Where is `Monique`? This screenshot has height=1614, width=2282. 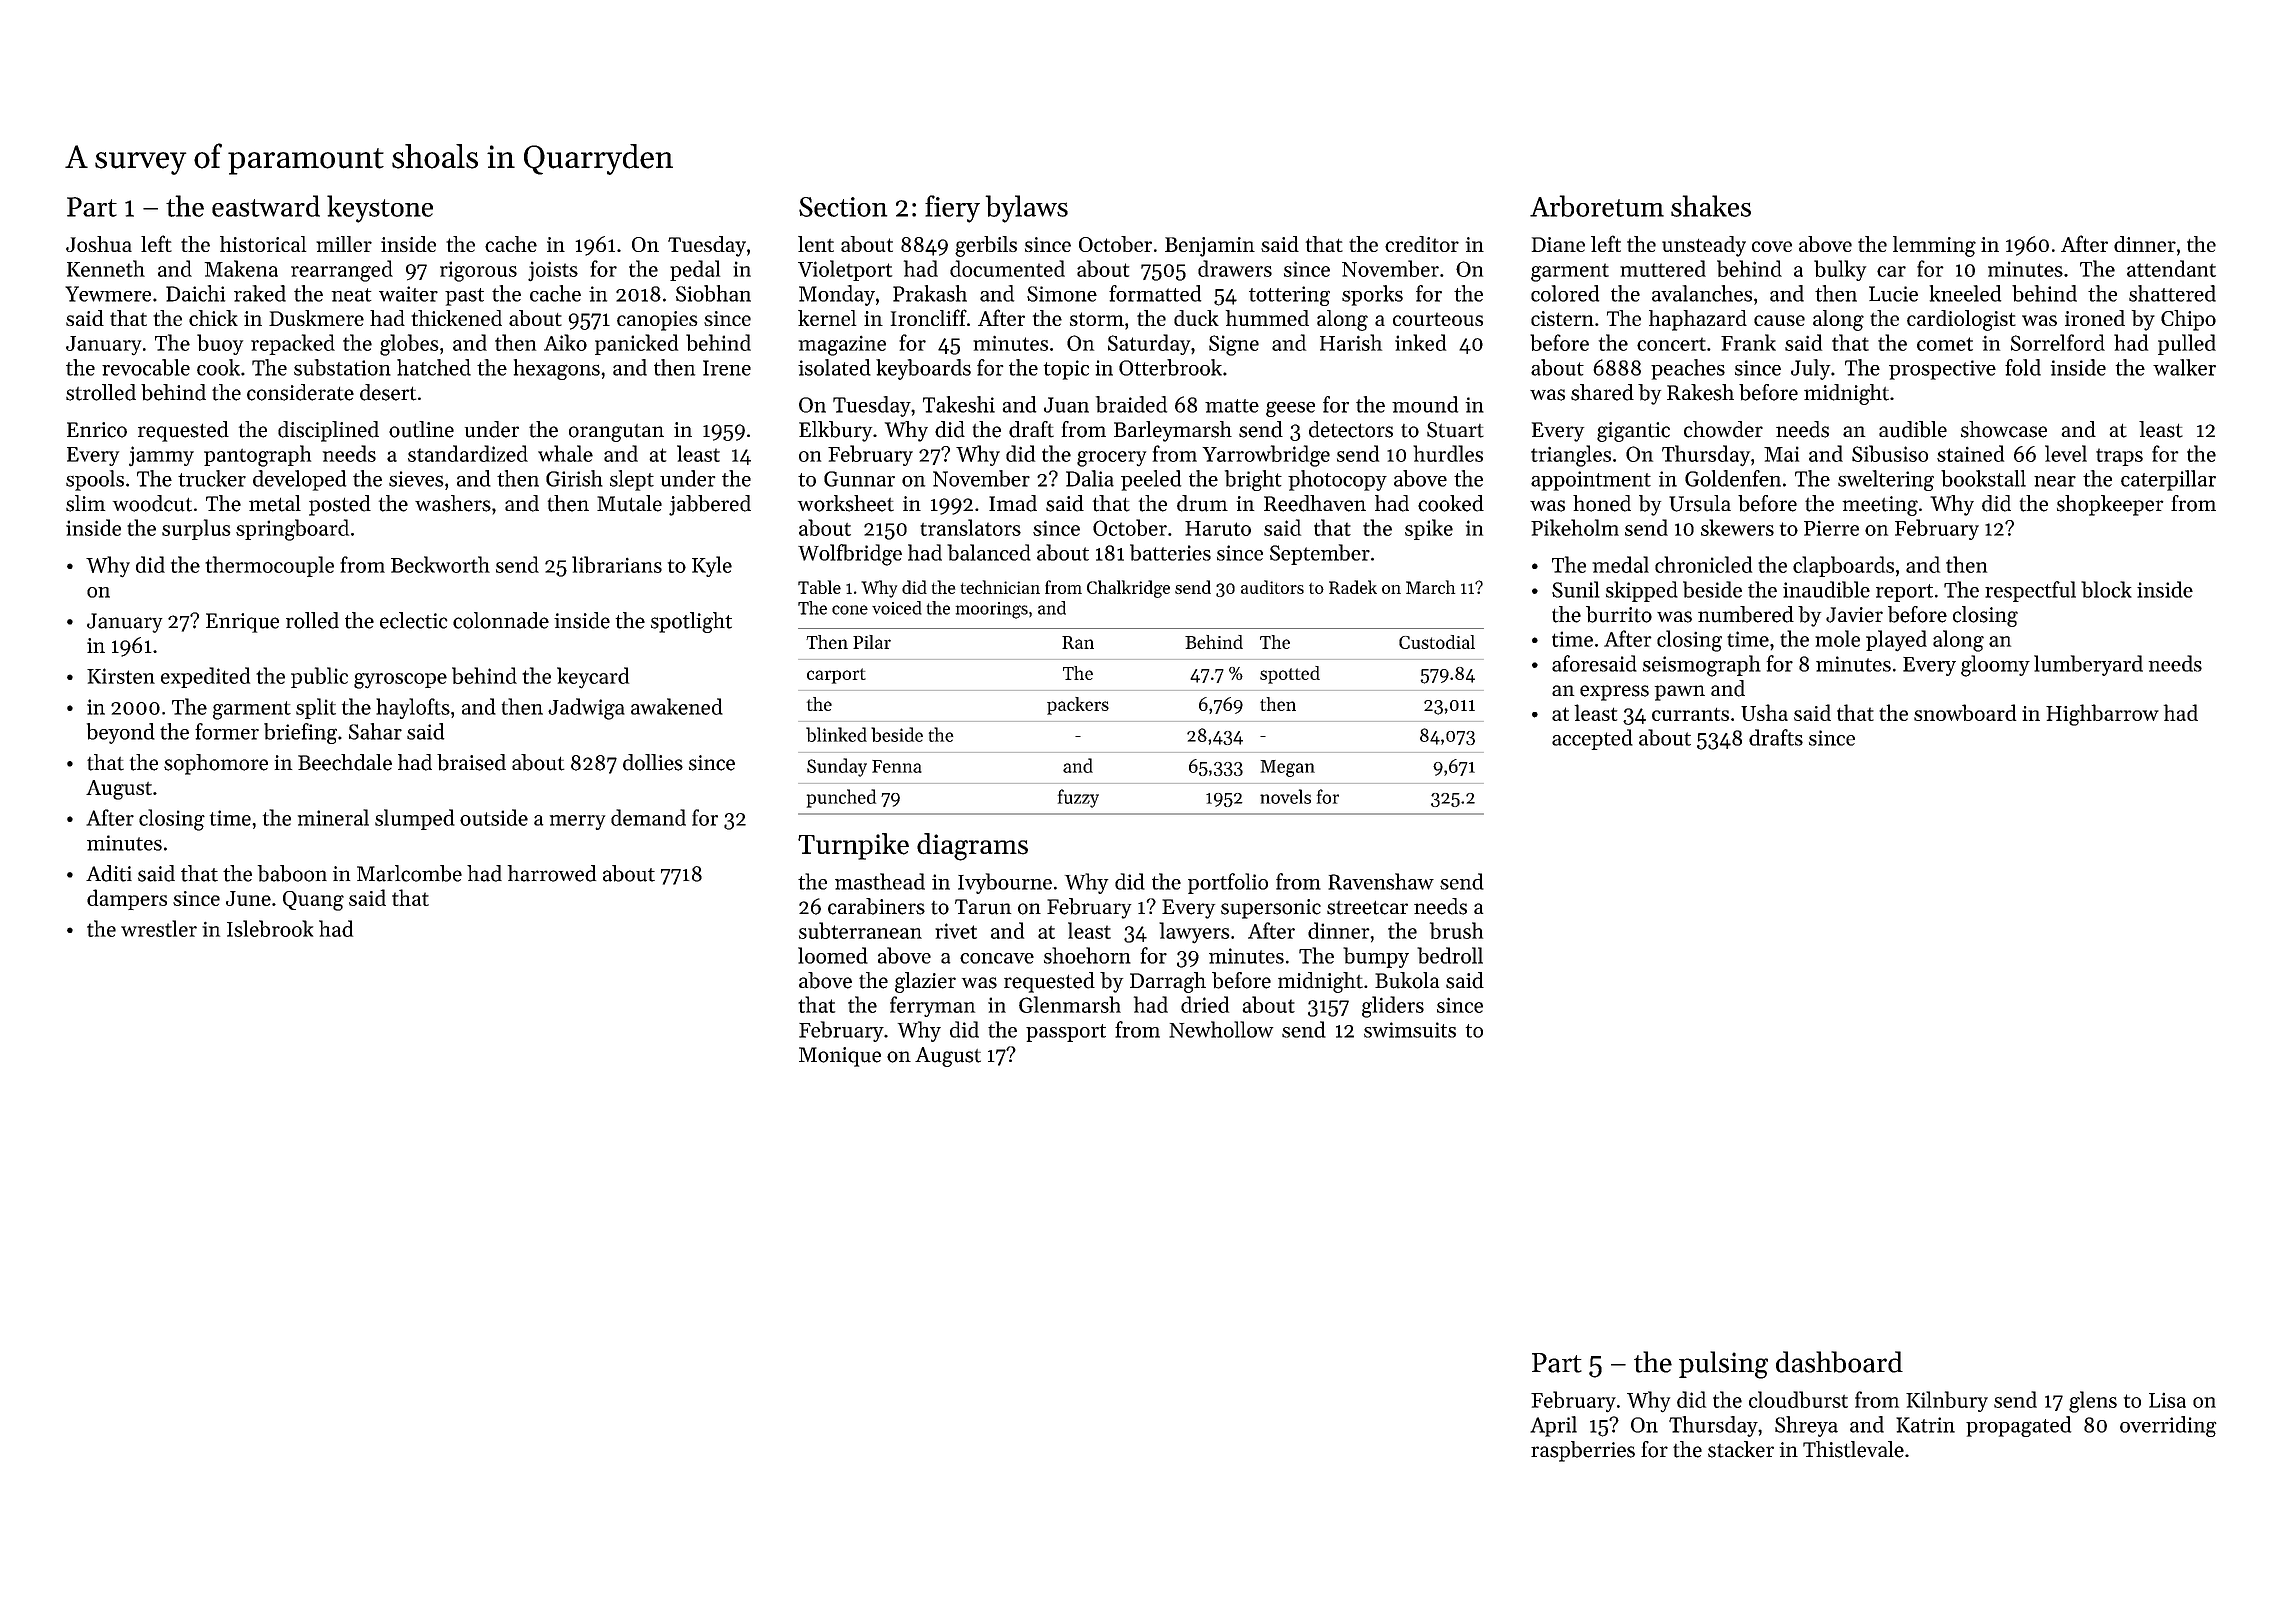
Monique is located at coordinates (840, 1057).
